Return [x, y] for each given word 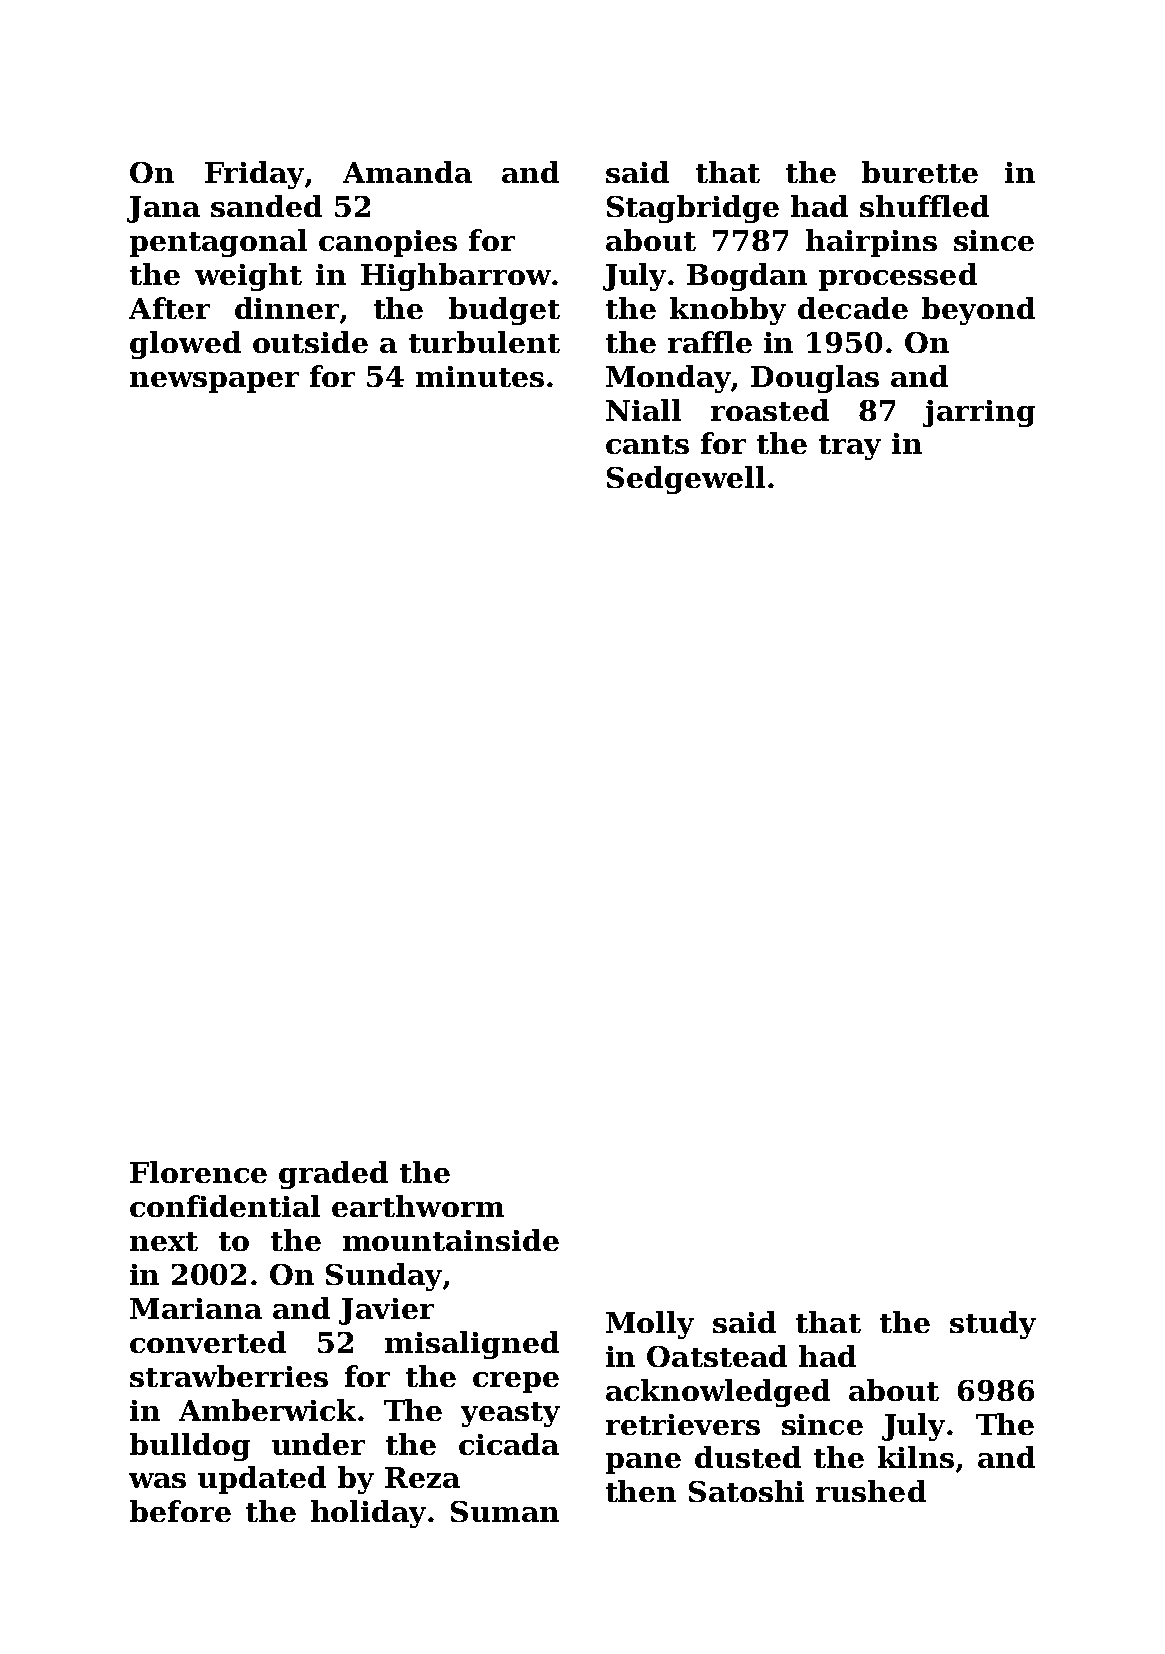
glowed [185, 345]
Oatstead [717, 1356]
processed [898, 277]
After [169, 308]
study [993, 1325]
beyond [978, 311]
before [180, 1511]
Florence [198, 1172]
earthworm [418, 1206]
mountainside [451, 1240]
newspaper [214, 382]
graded [333, 1175]
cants [647, 444]
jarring [979, 413]
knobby [728, 311]
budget [504, 311]
